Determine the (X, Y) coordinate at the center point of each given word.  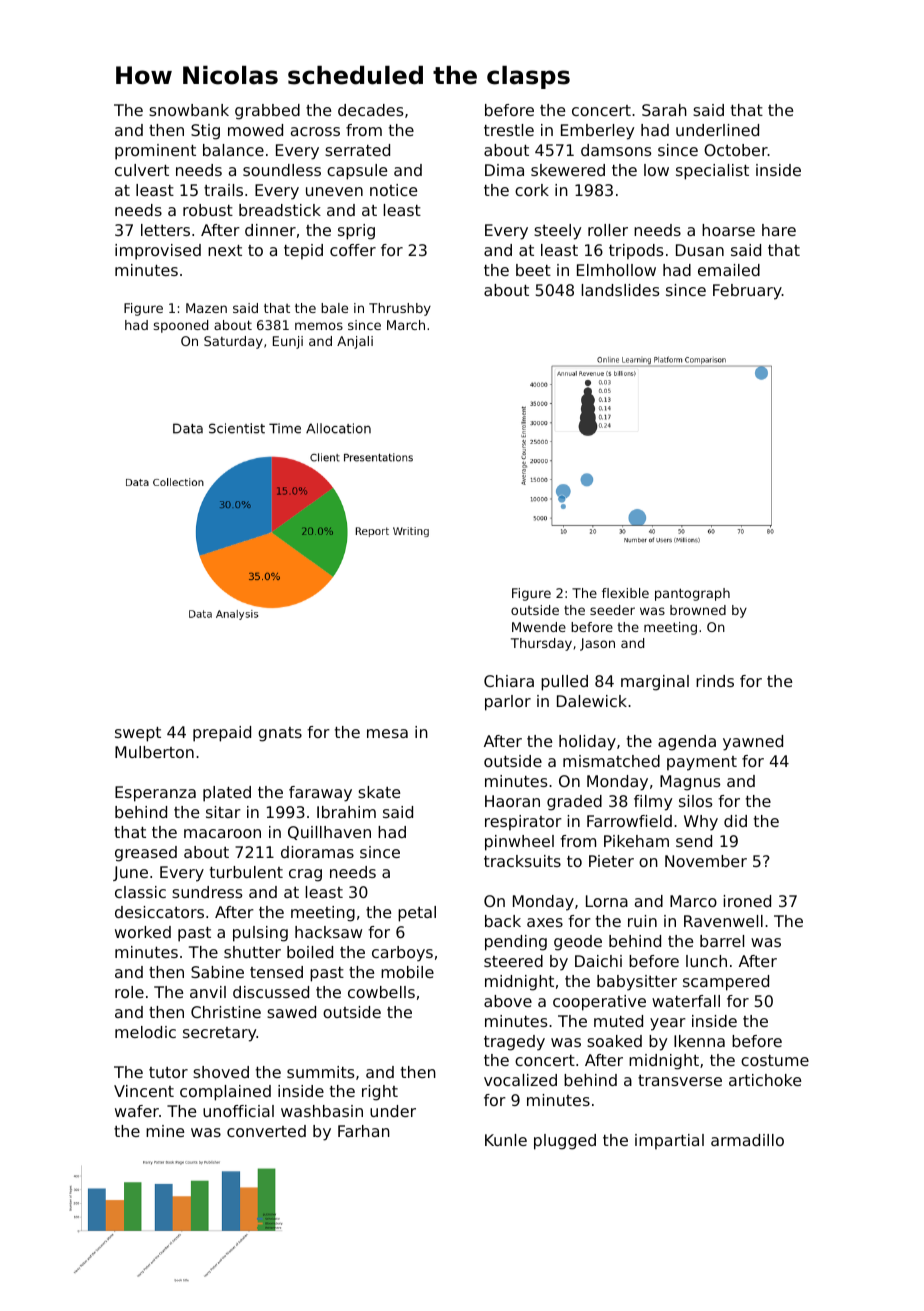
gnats (280, 734)
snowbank (189, 110)
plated (227, 794)
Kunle (506, 1140)
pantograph (692, 594)
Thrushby (400, 309)
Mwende (539, 627)
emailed (729, 270)
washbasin (322, 1111)
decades (370, 110)
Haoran (512, 801)
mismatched (611, 761)
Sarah (664, 110)
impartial (669, 1142)
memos (319, 326)
